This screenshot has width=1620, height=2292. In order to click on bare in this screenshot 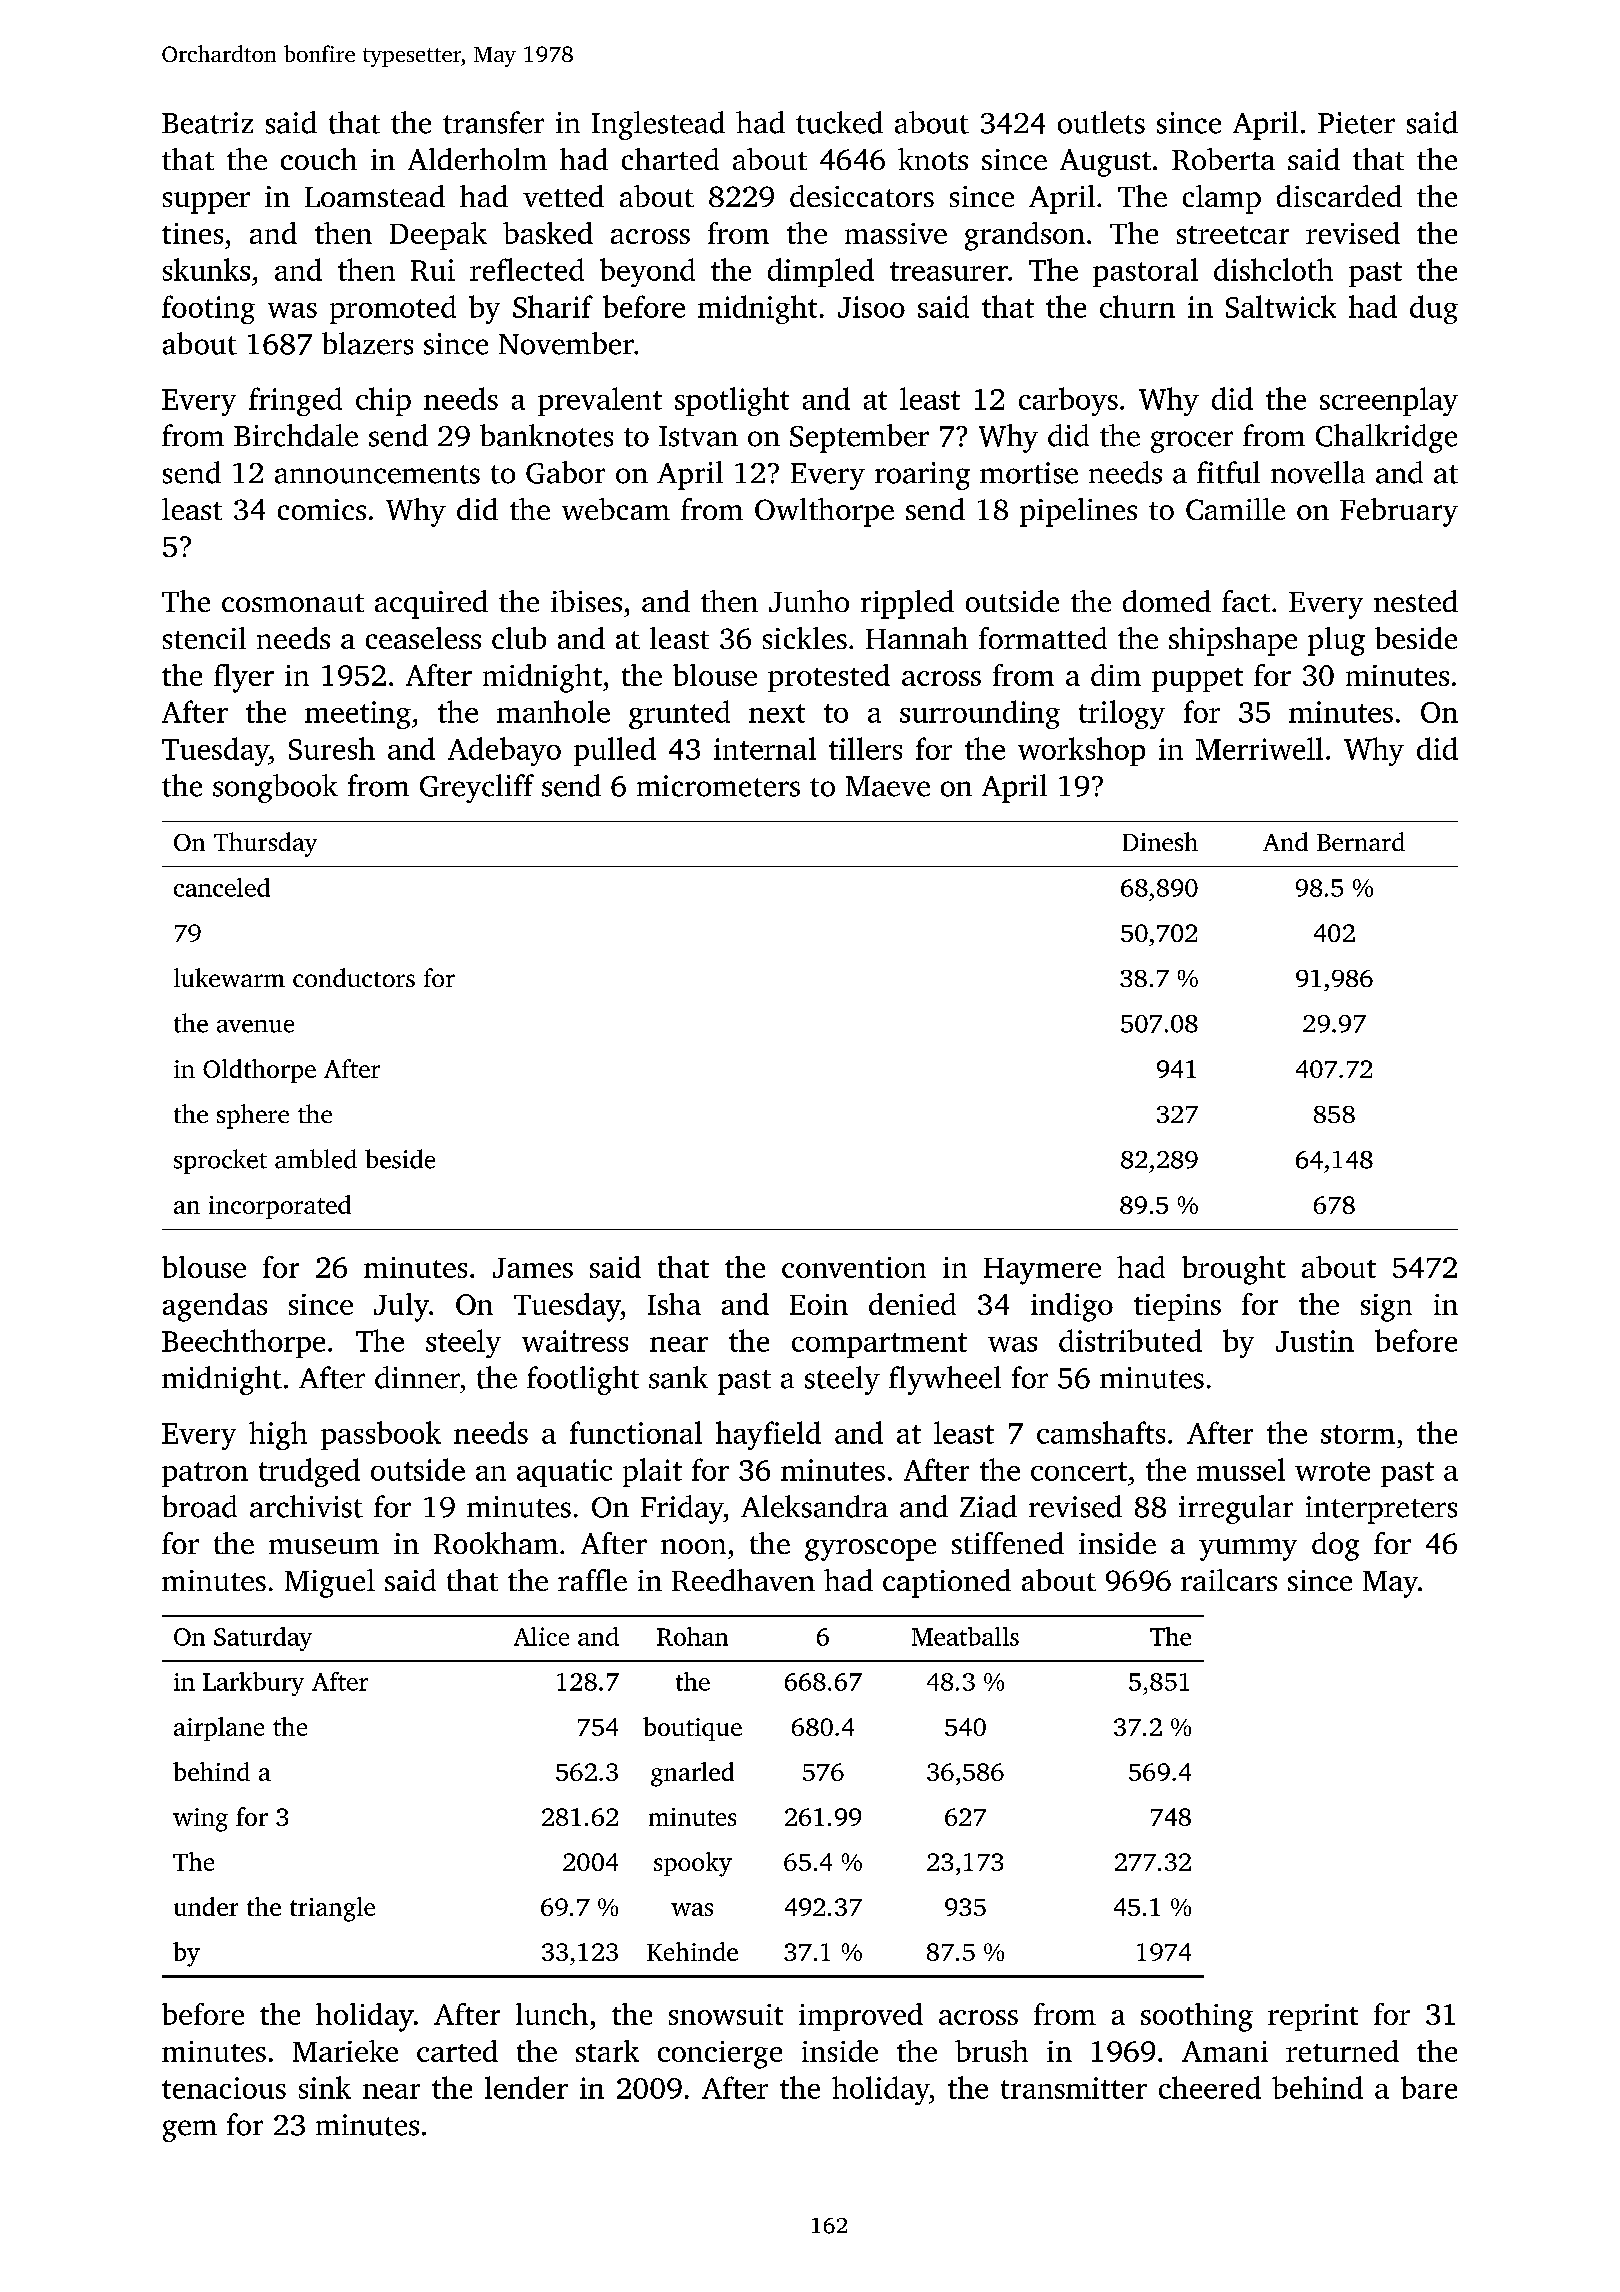, I will do `click(1429, 2087)`.
